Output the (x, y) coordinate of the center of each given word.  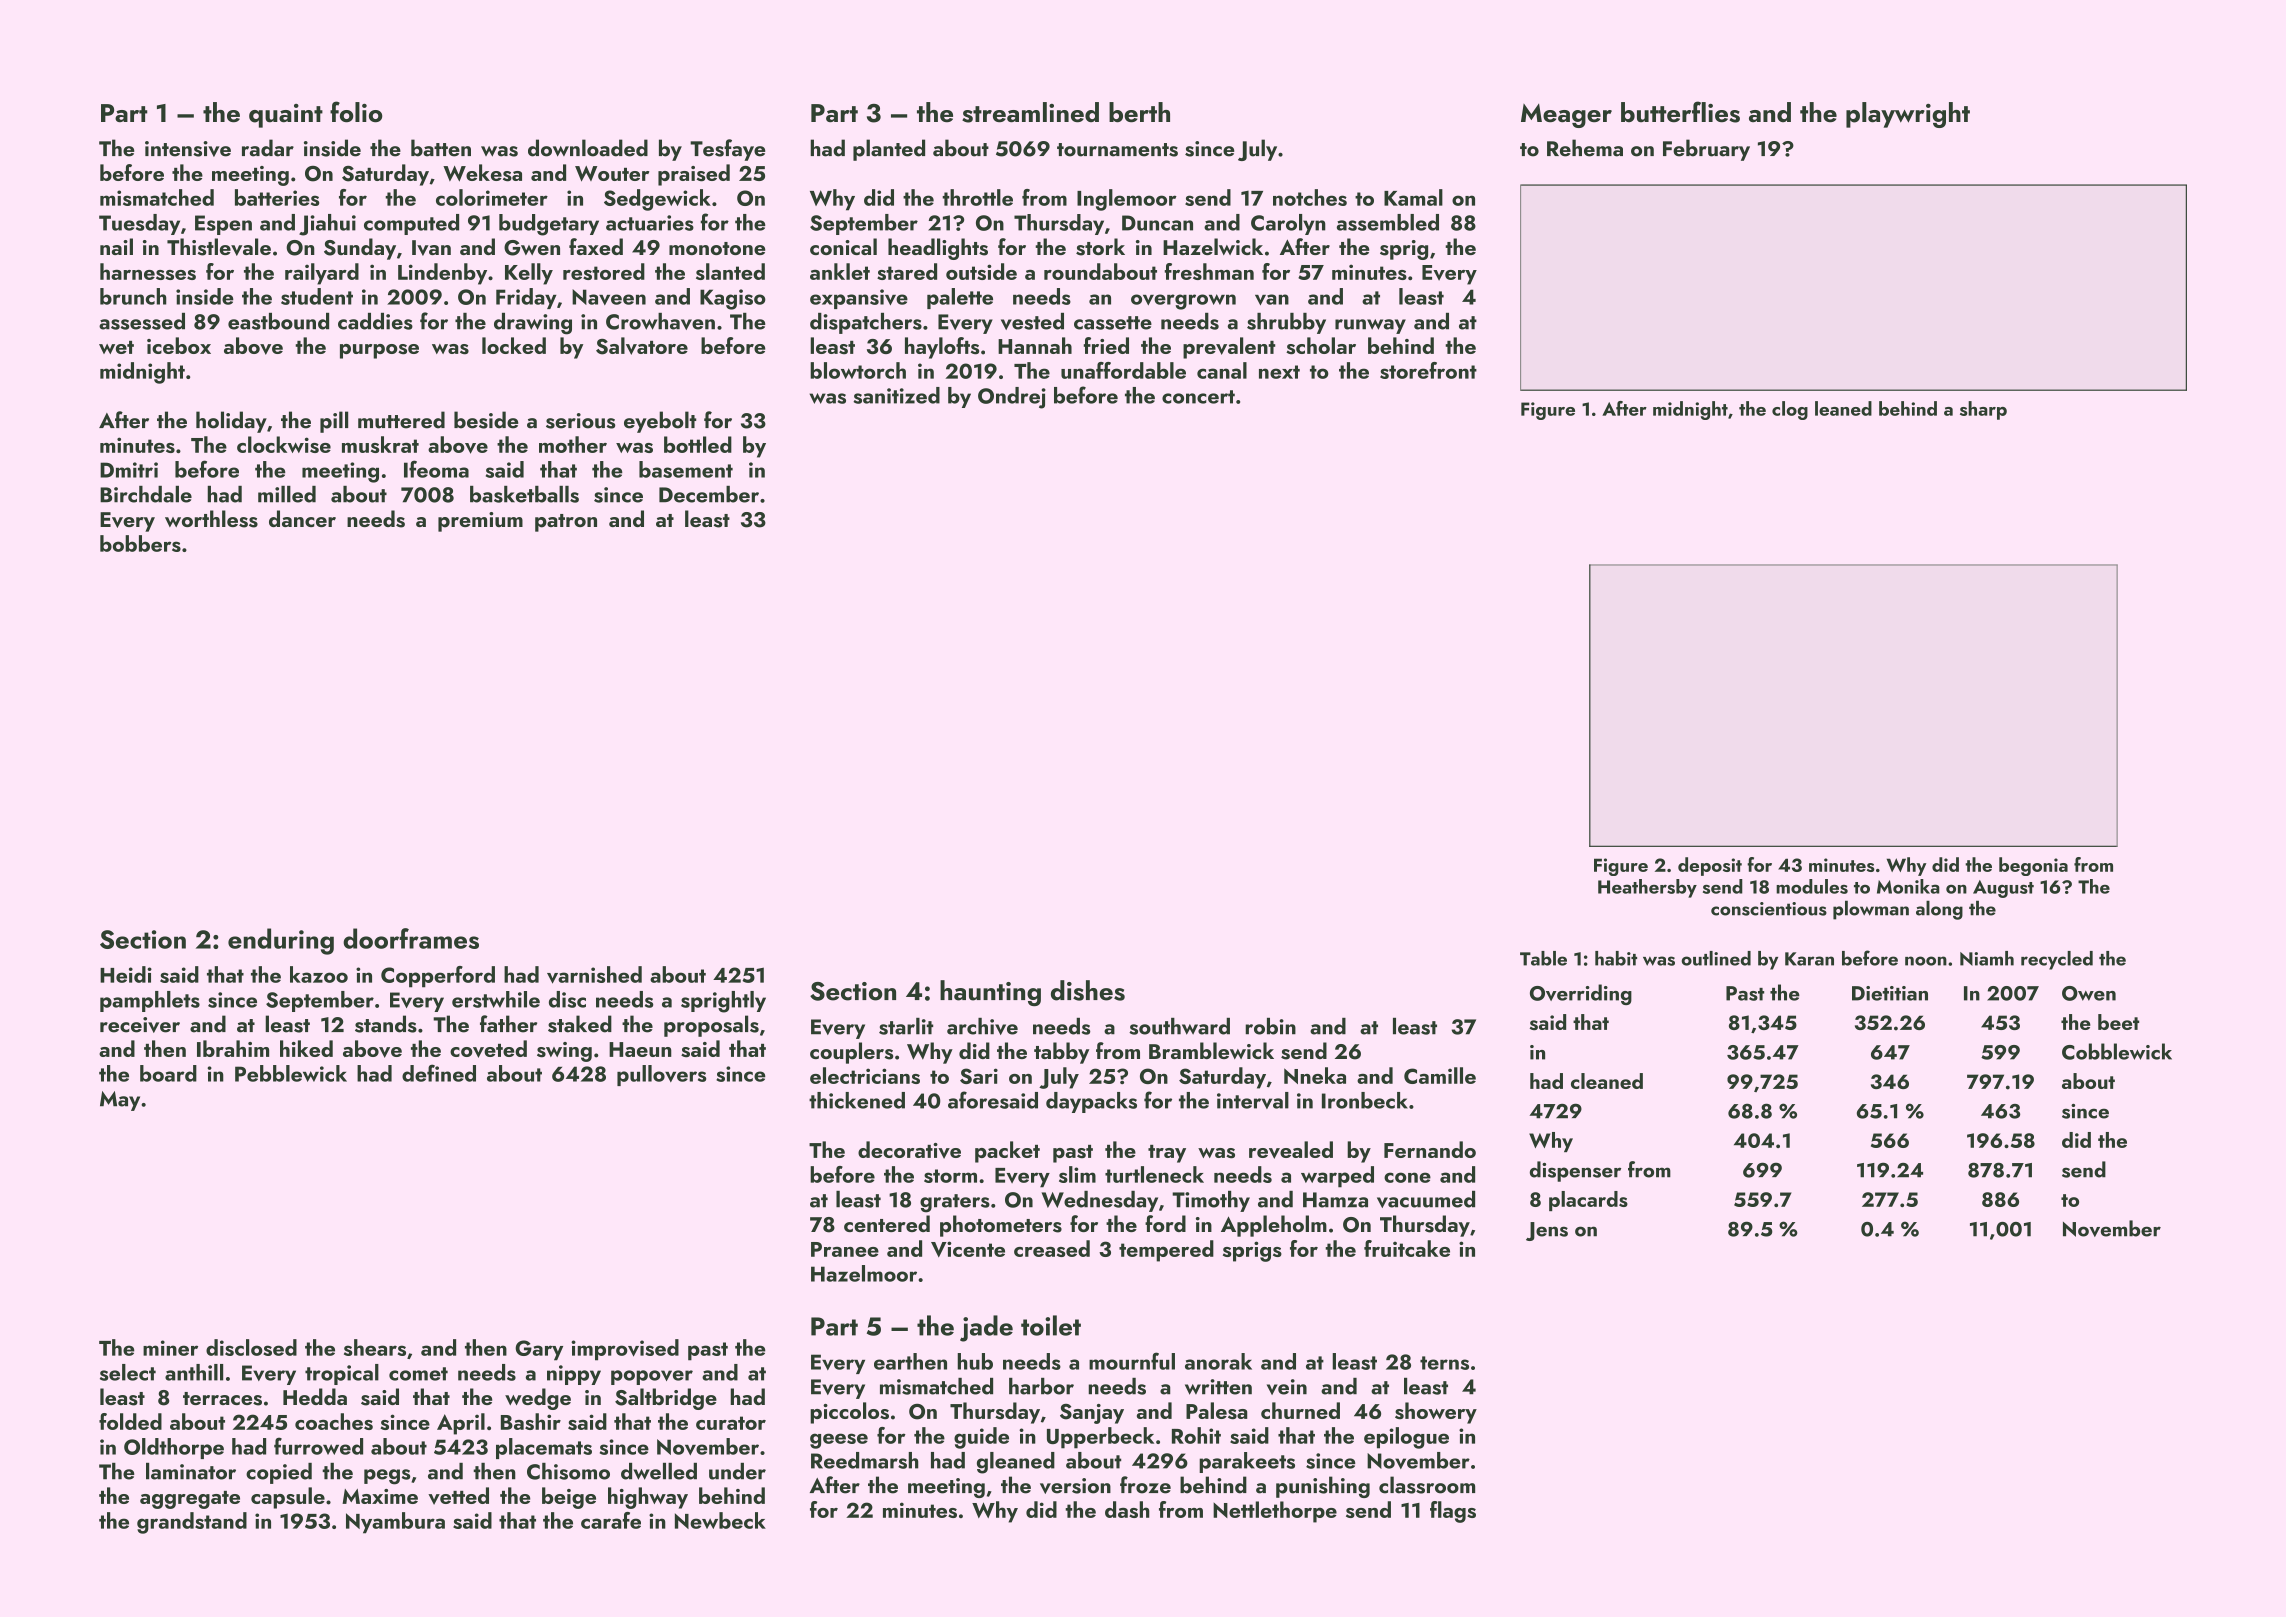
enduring (281, 941)
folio (356, 112)
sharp (1983, 410)
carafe (611, 1520)
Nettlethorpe (1275, 1512)
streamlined (1030, 112)
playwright (1908, 115)
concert (1198, 397)
